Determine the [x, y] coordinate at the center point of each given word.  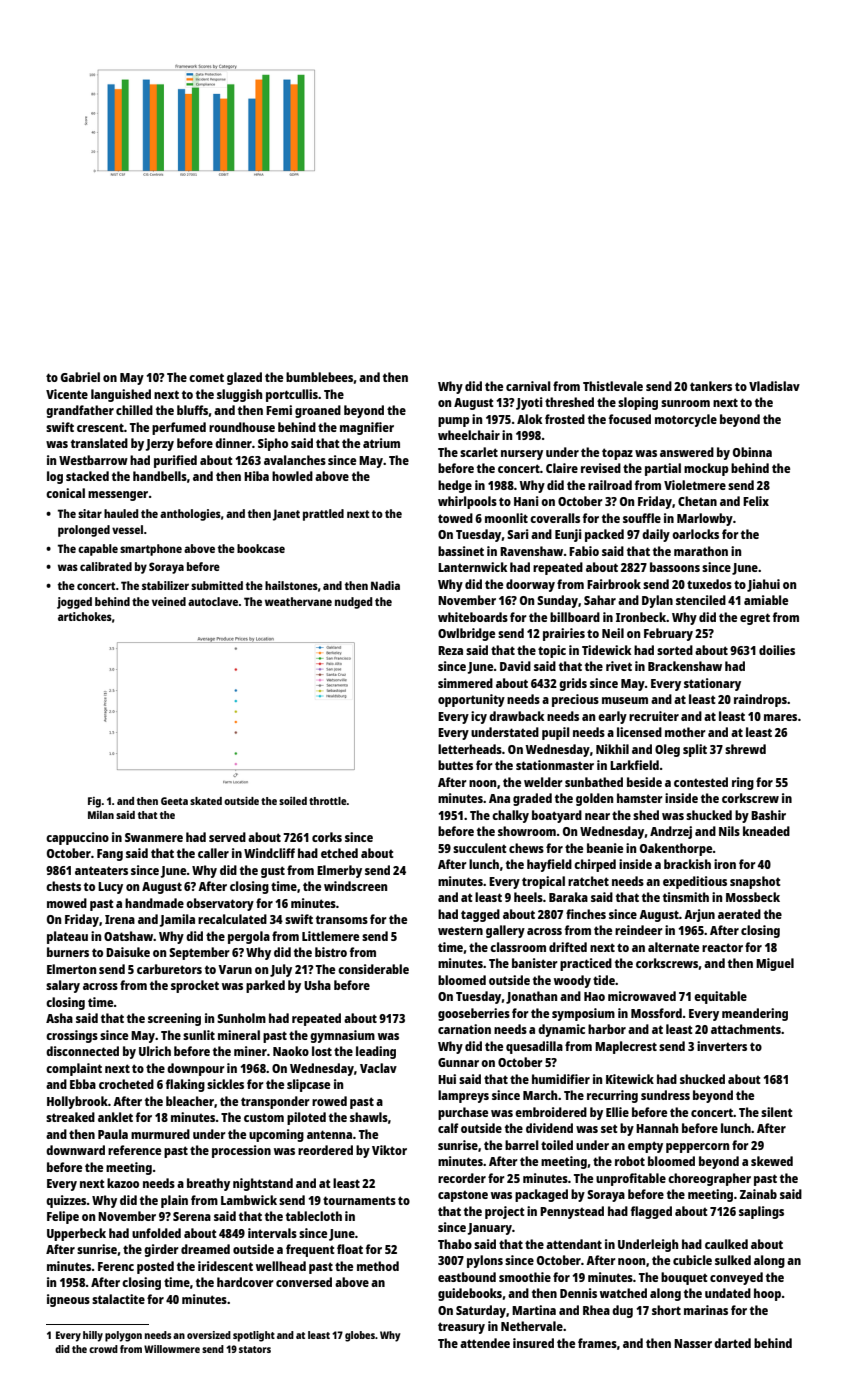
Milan [101, 815]
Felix [756, 501]
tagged [480, 915]
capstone [463, 1196]
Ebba [83, 1084]
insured [533, 1343]
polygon [123, 1336]
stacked [87, 476]
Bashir [768, 815]
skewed [772, 1161]
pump [454, 422]
